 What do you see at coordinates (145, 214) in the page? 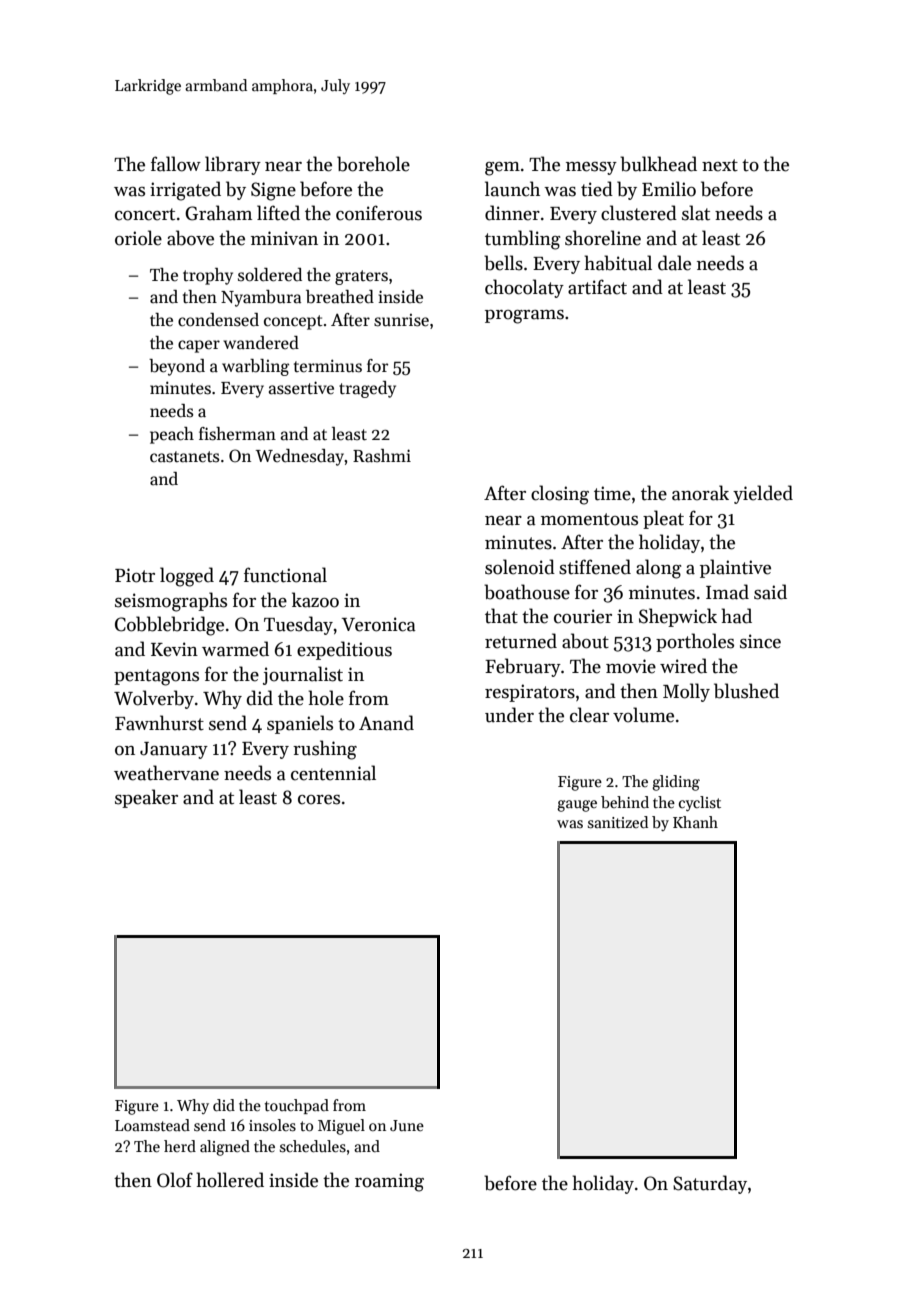
I see `concert` at bounding box center [145, 214].
